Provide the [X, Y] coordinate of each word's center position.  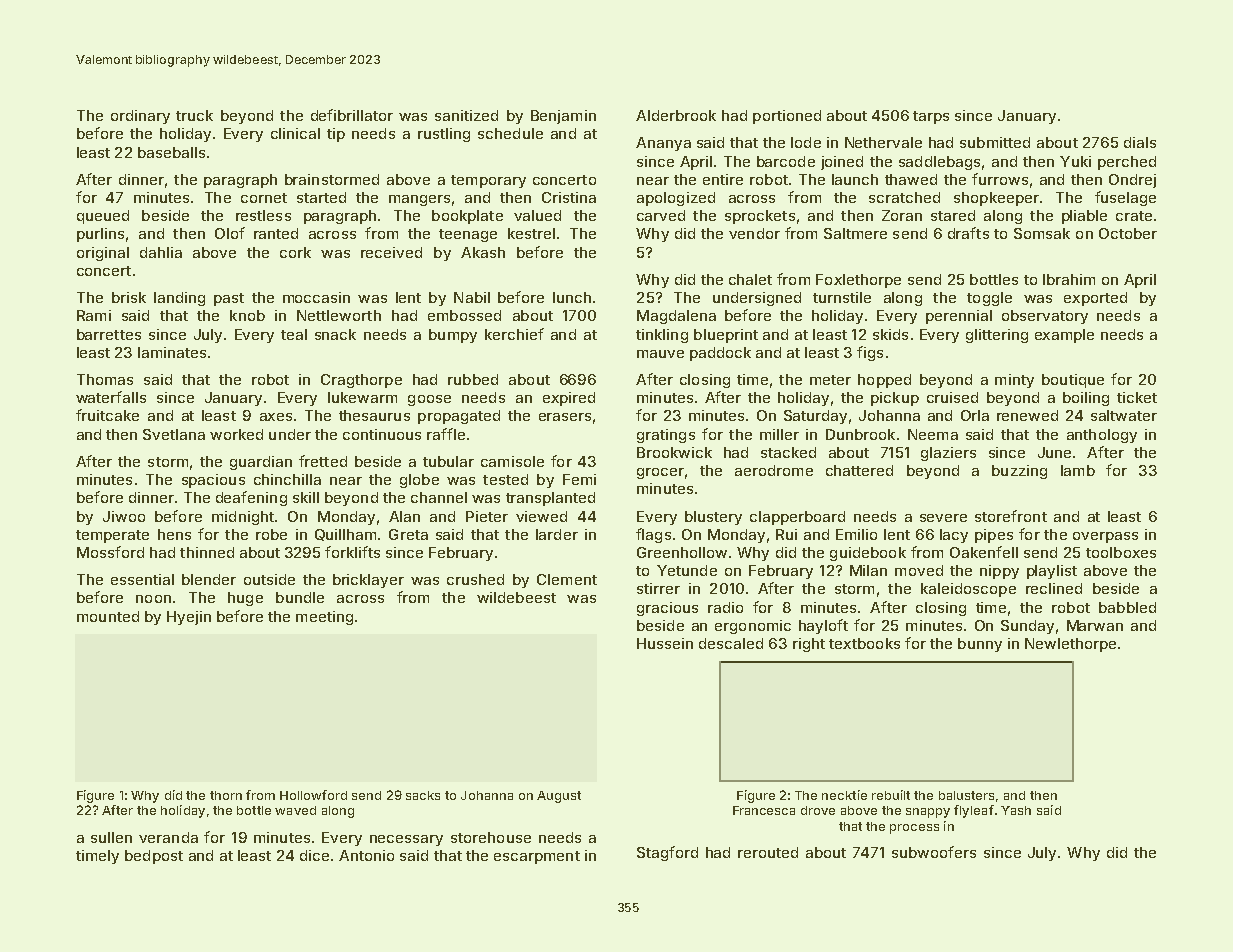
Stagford [667, 853]
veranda [168, 837]
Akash [483, 252]
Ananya [663, 144]
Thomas [105, 379]
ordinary [140, 117]
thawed [911, 179]
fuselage [1125, 198]
